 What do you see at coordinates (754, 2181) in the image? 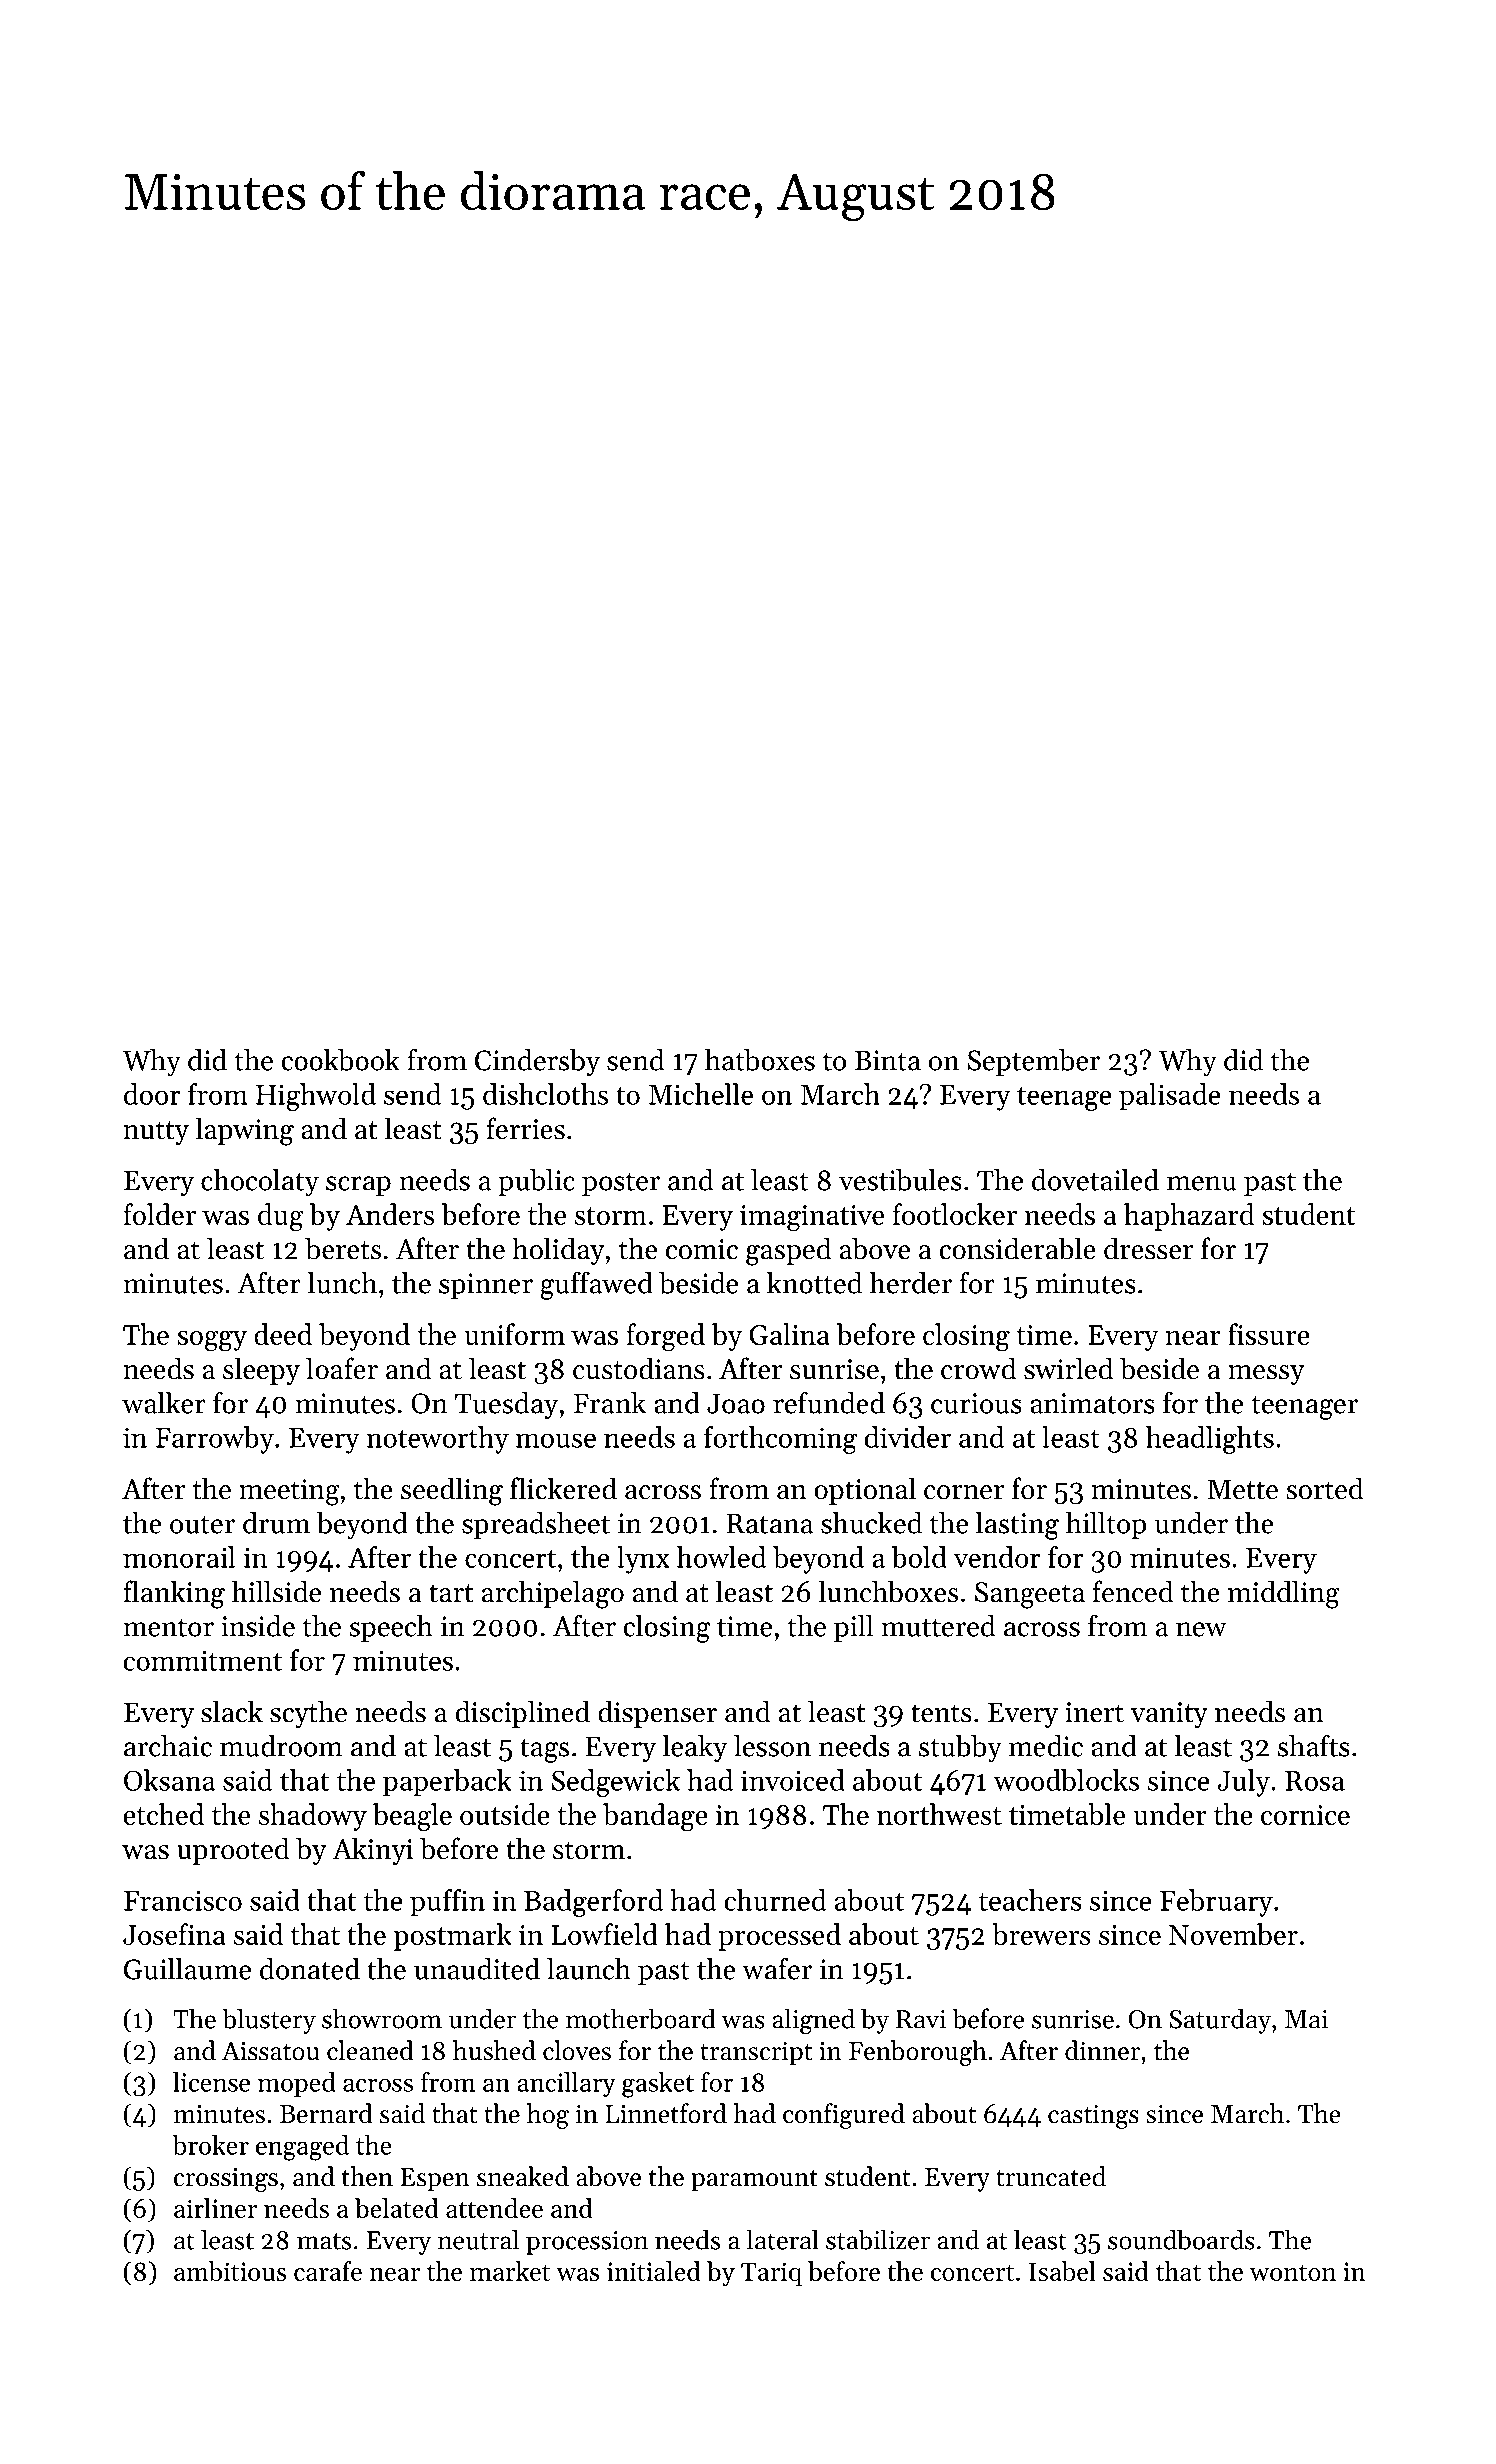
I see `paramount` at bounding box center [754, 2181].
